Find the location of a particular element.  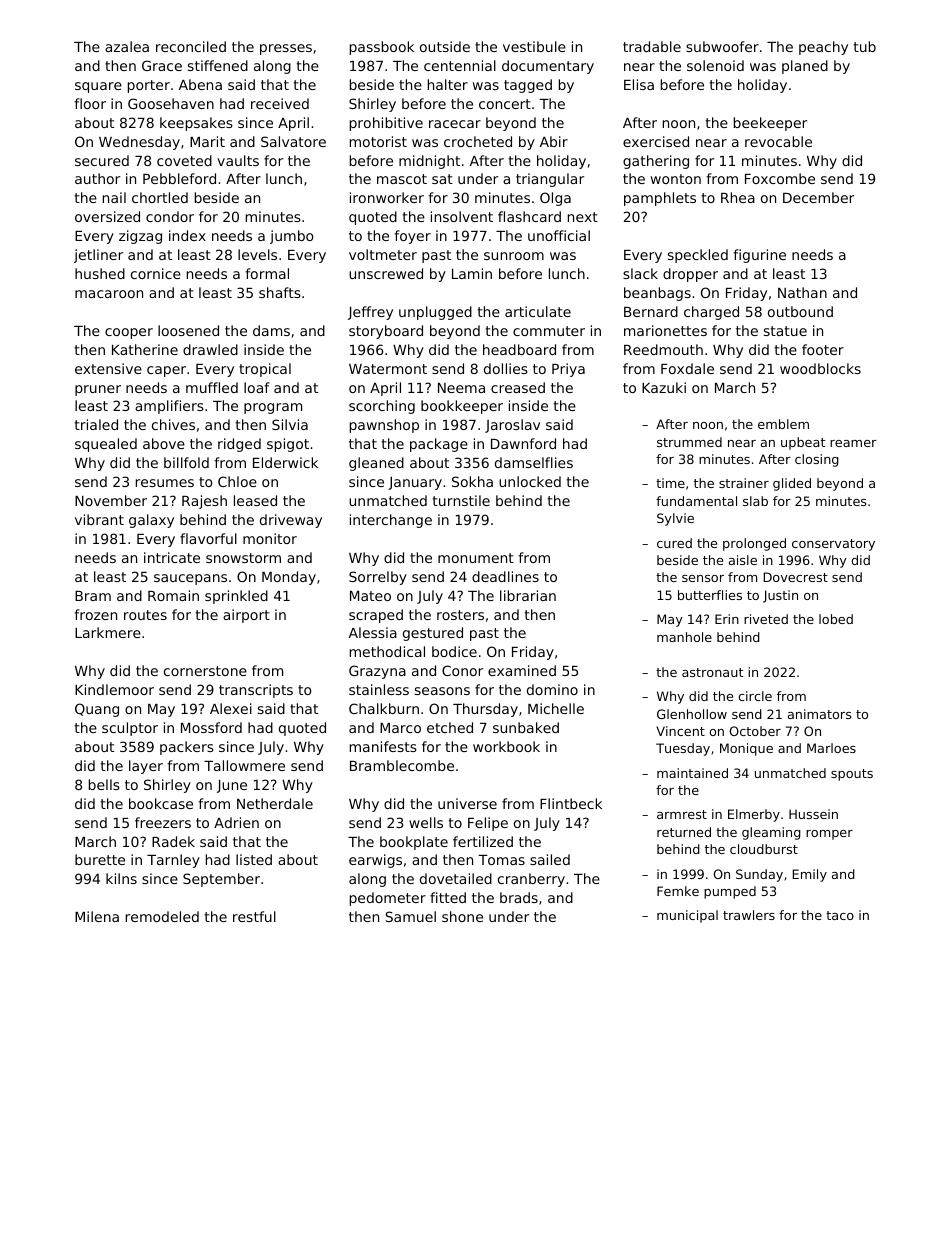

Nathan is located at coordinates (802, 292).
